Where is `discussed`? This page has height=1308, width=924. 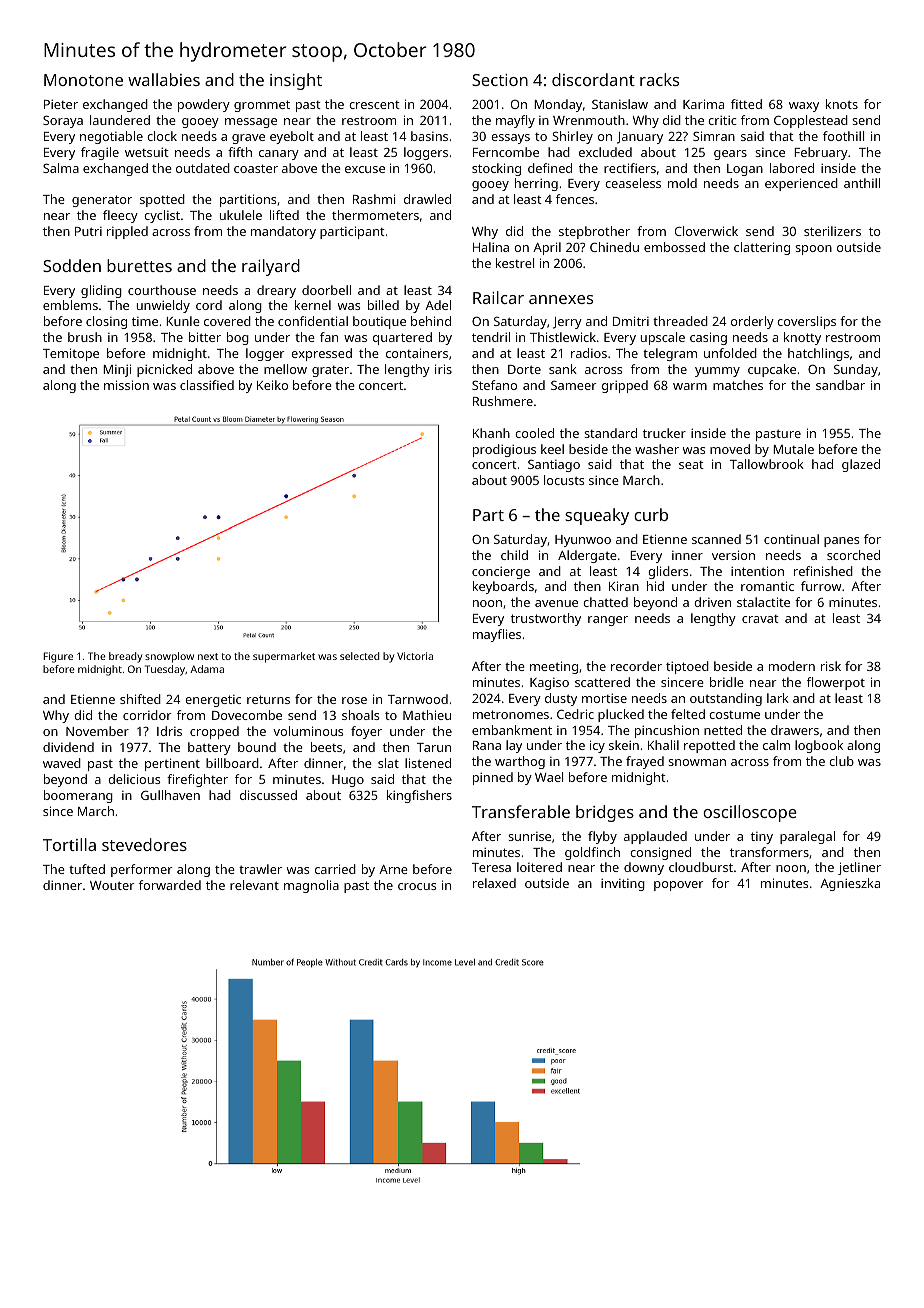 discussed is located at coordinates (268, 795).
